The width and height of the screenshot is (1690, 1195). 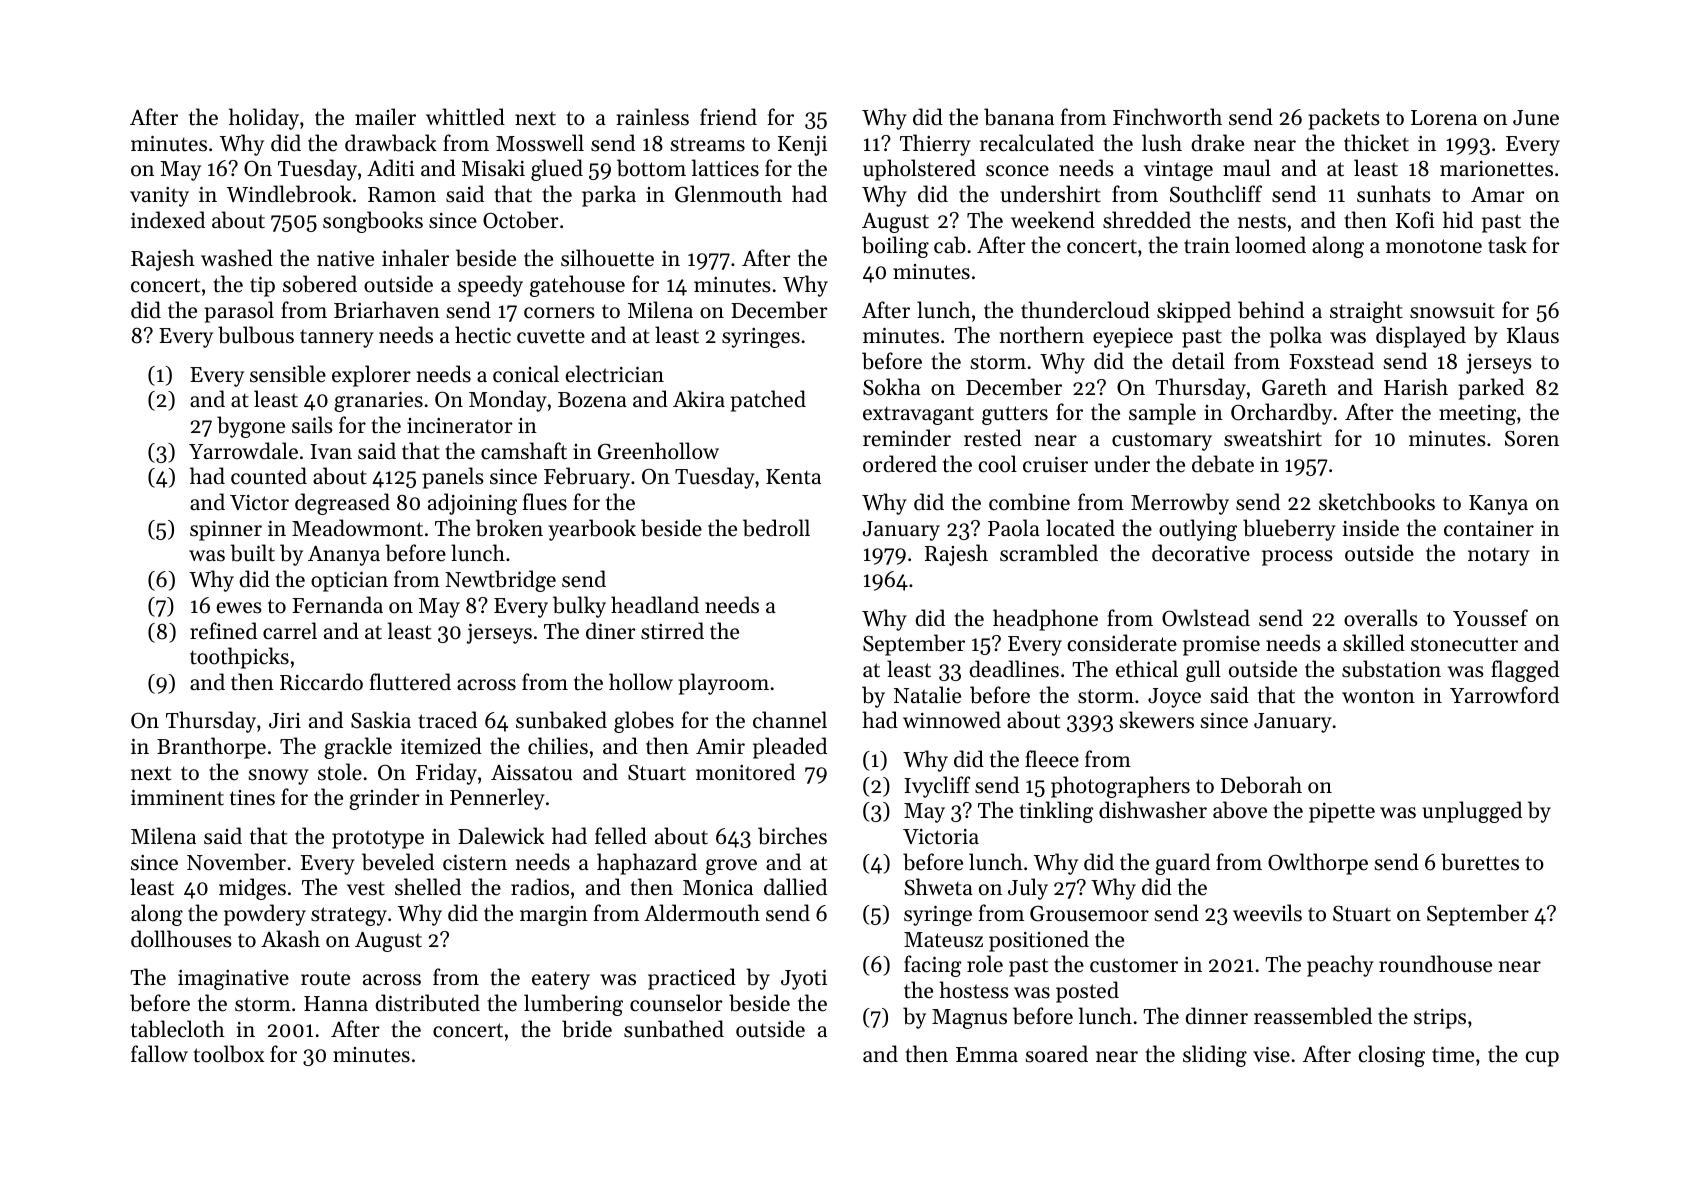 What do you see at coordinates (427, 1003) in the screenshot?
I see `distributed` at bounding box center [427, 1003].
